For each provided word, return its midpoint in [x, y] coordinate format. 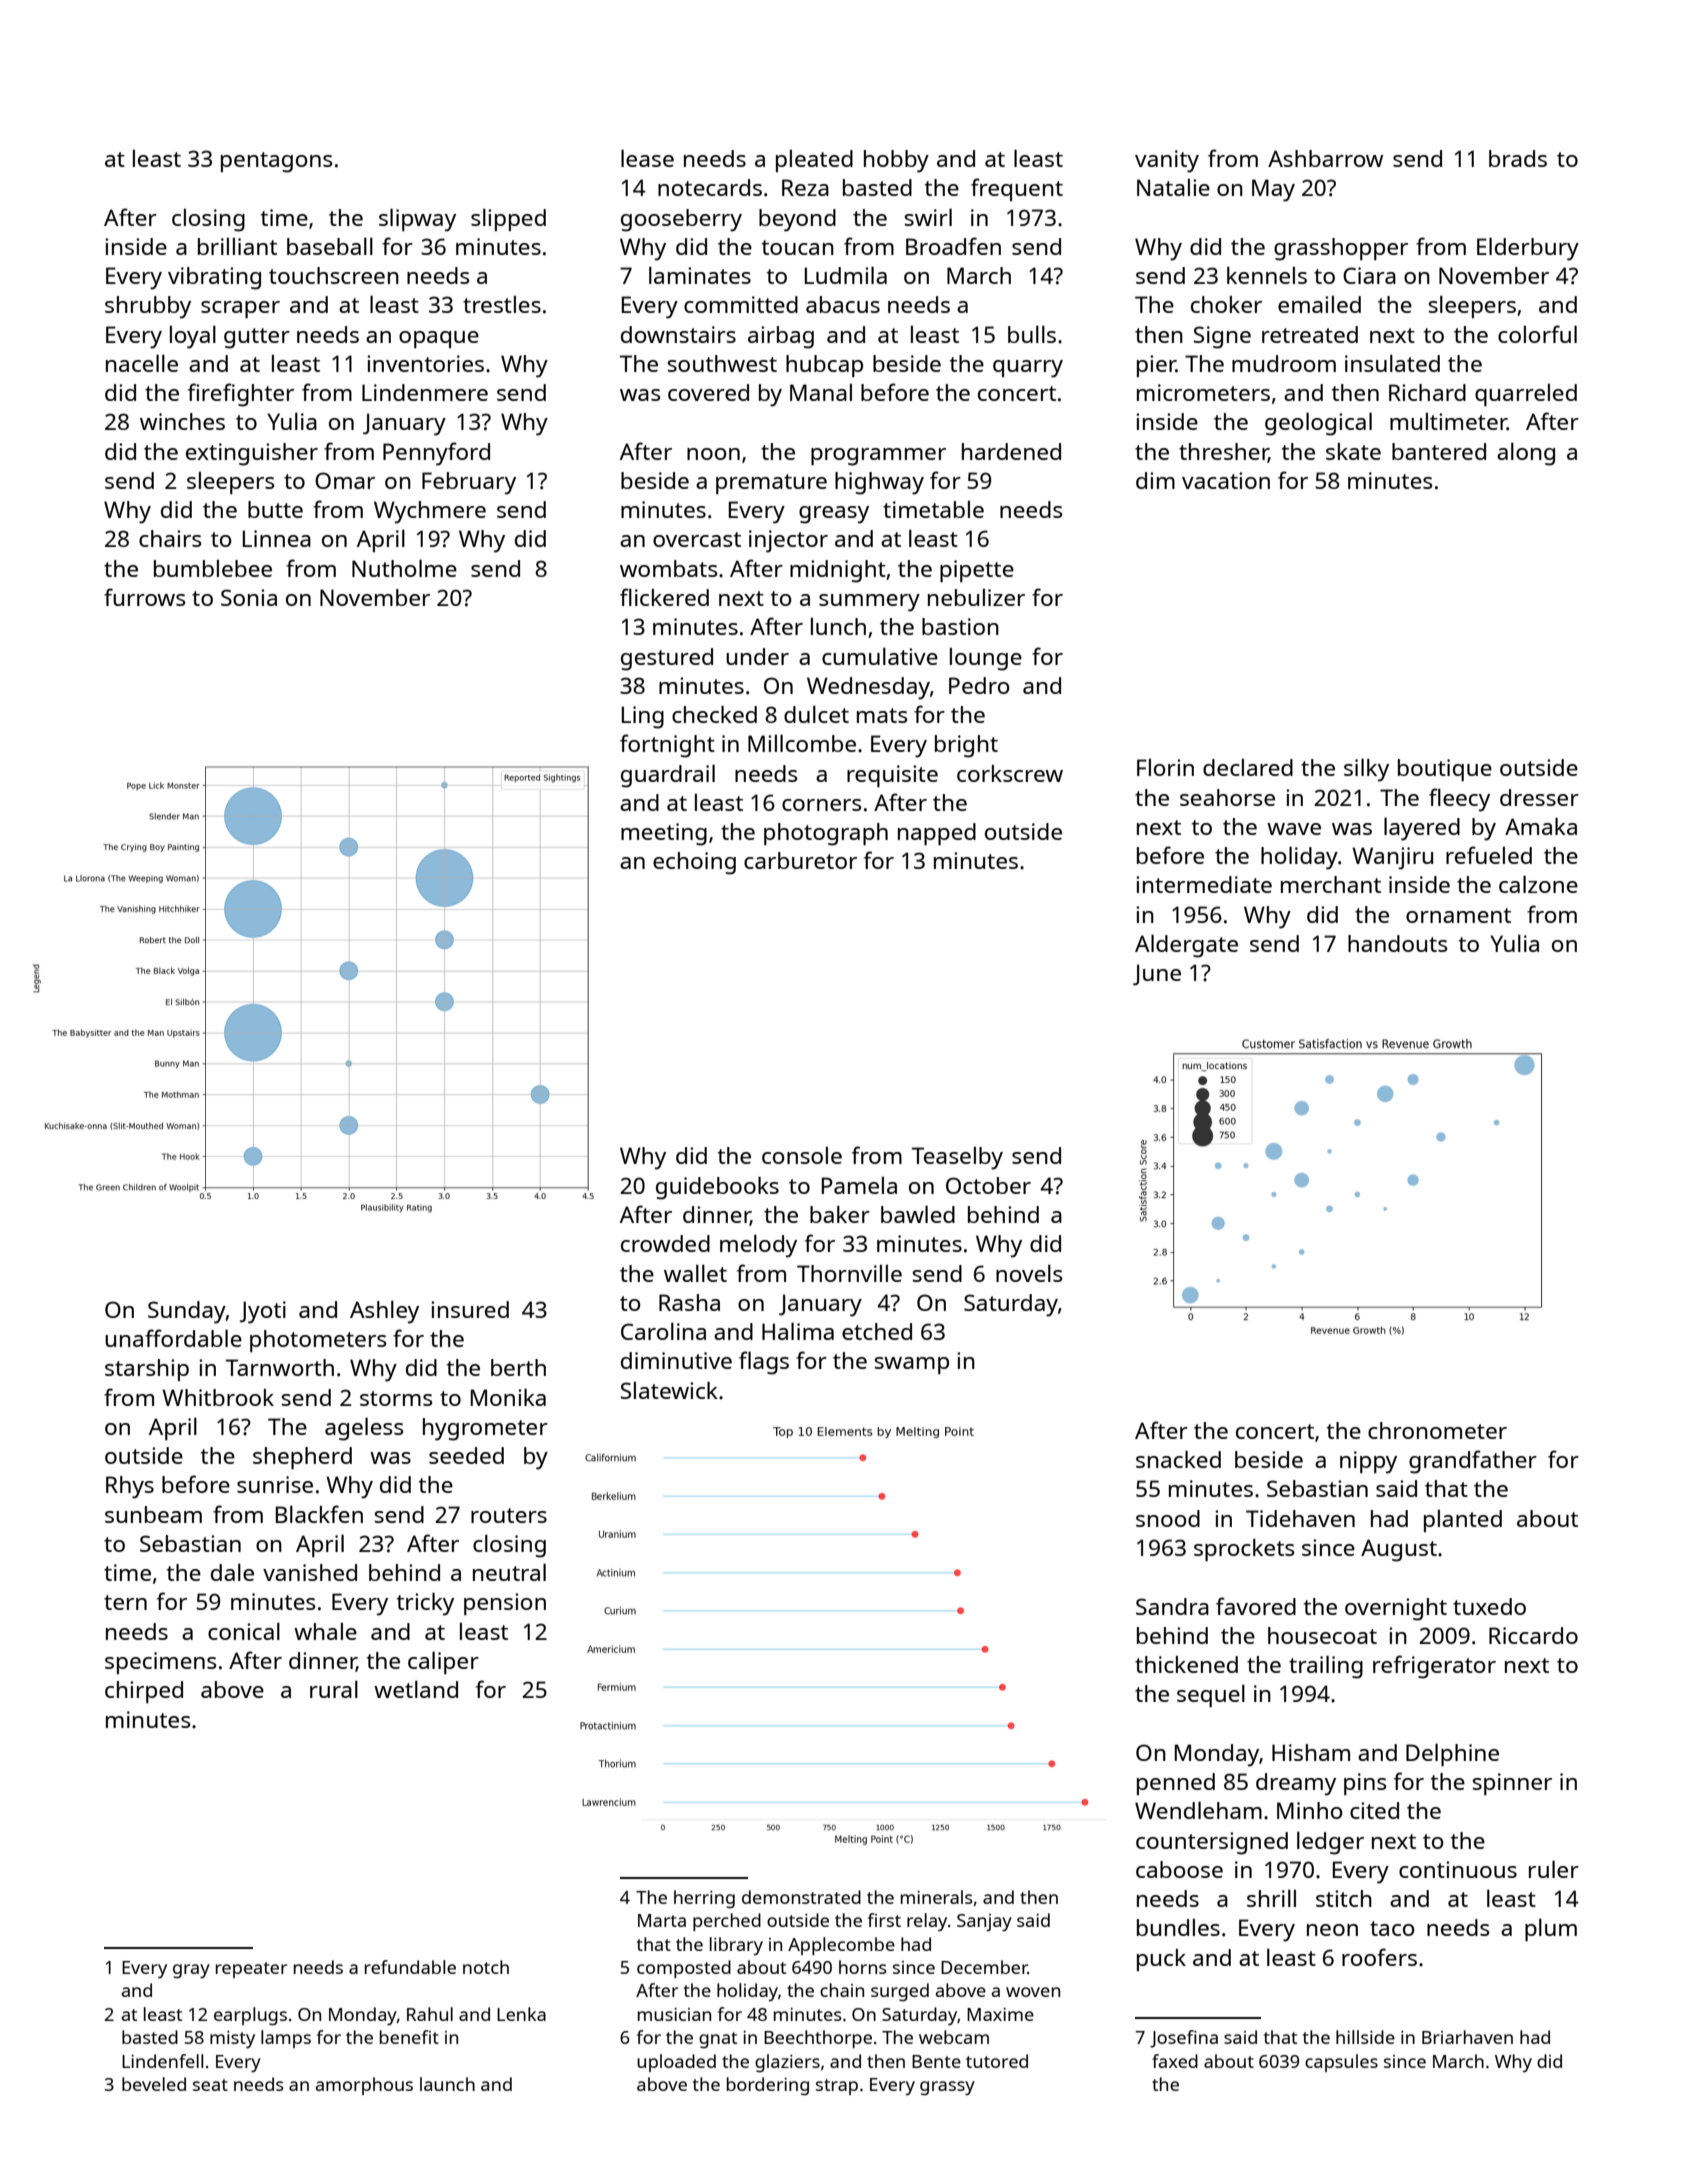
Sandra [1172, 1606]
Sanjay [984, 1923]
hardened [1011, 451]
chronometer [1437, 1430]
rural [334, 1689]
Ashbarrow [1325, 158]
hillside [1365, 2037]
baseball [330, 246]
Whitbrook [218, 1397]
